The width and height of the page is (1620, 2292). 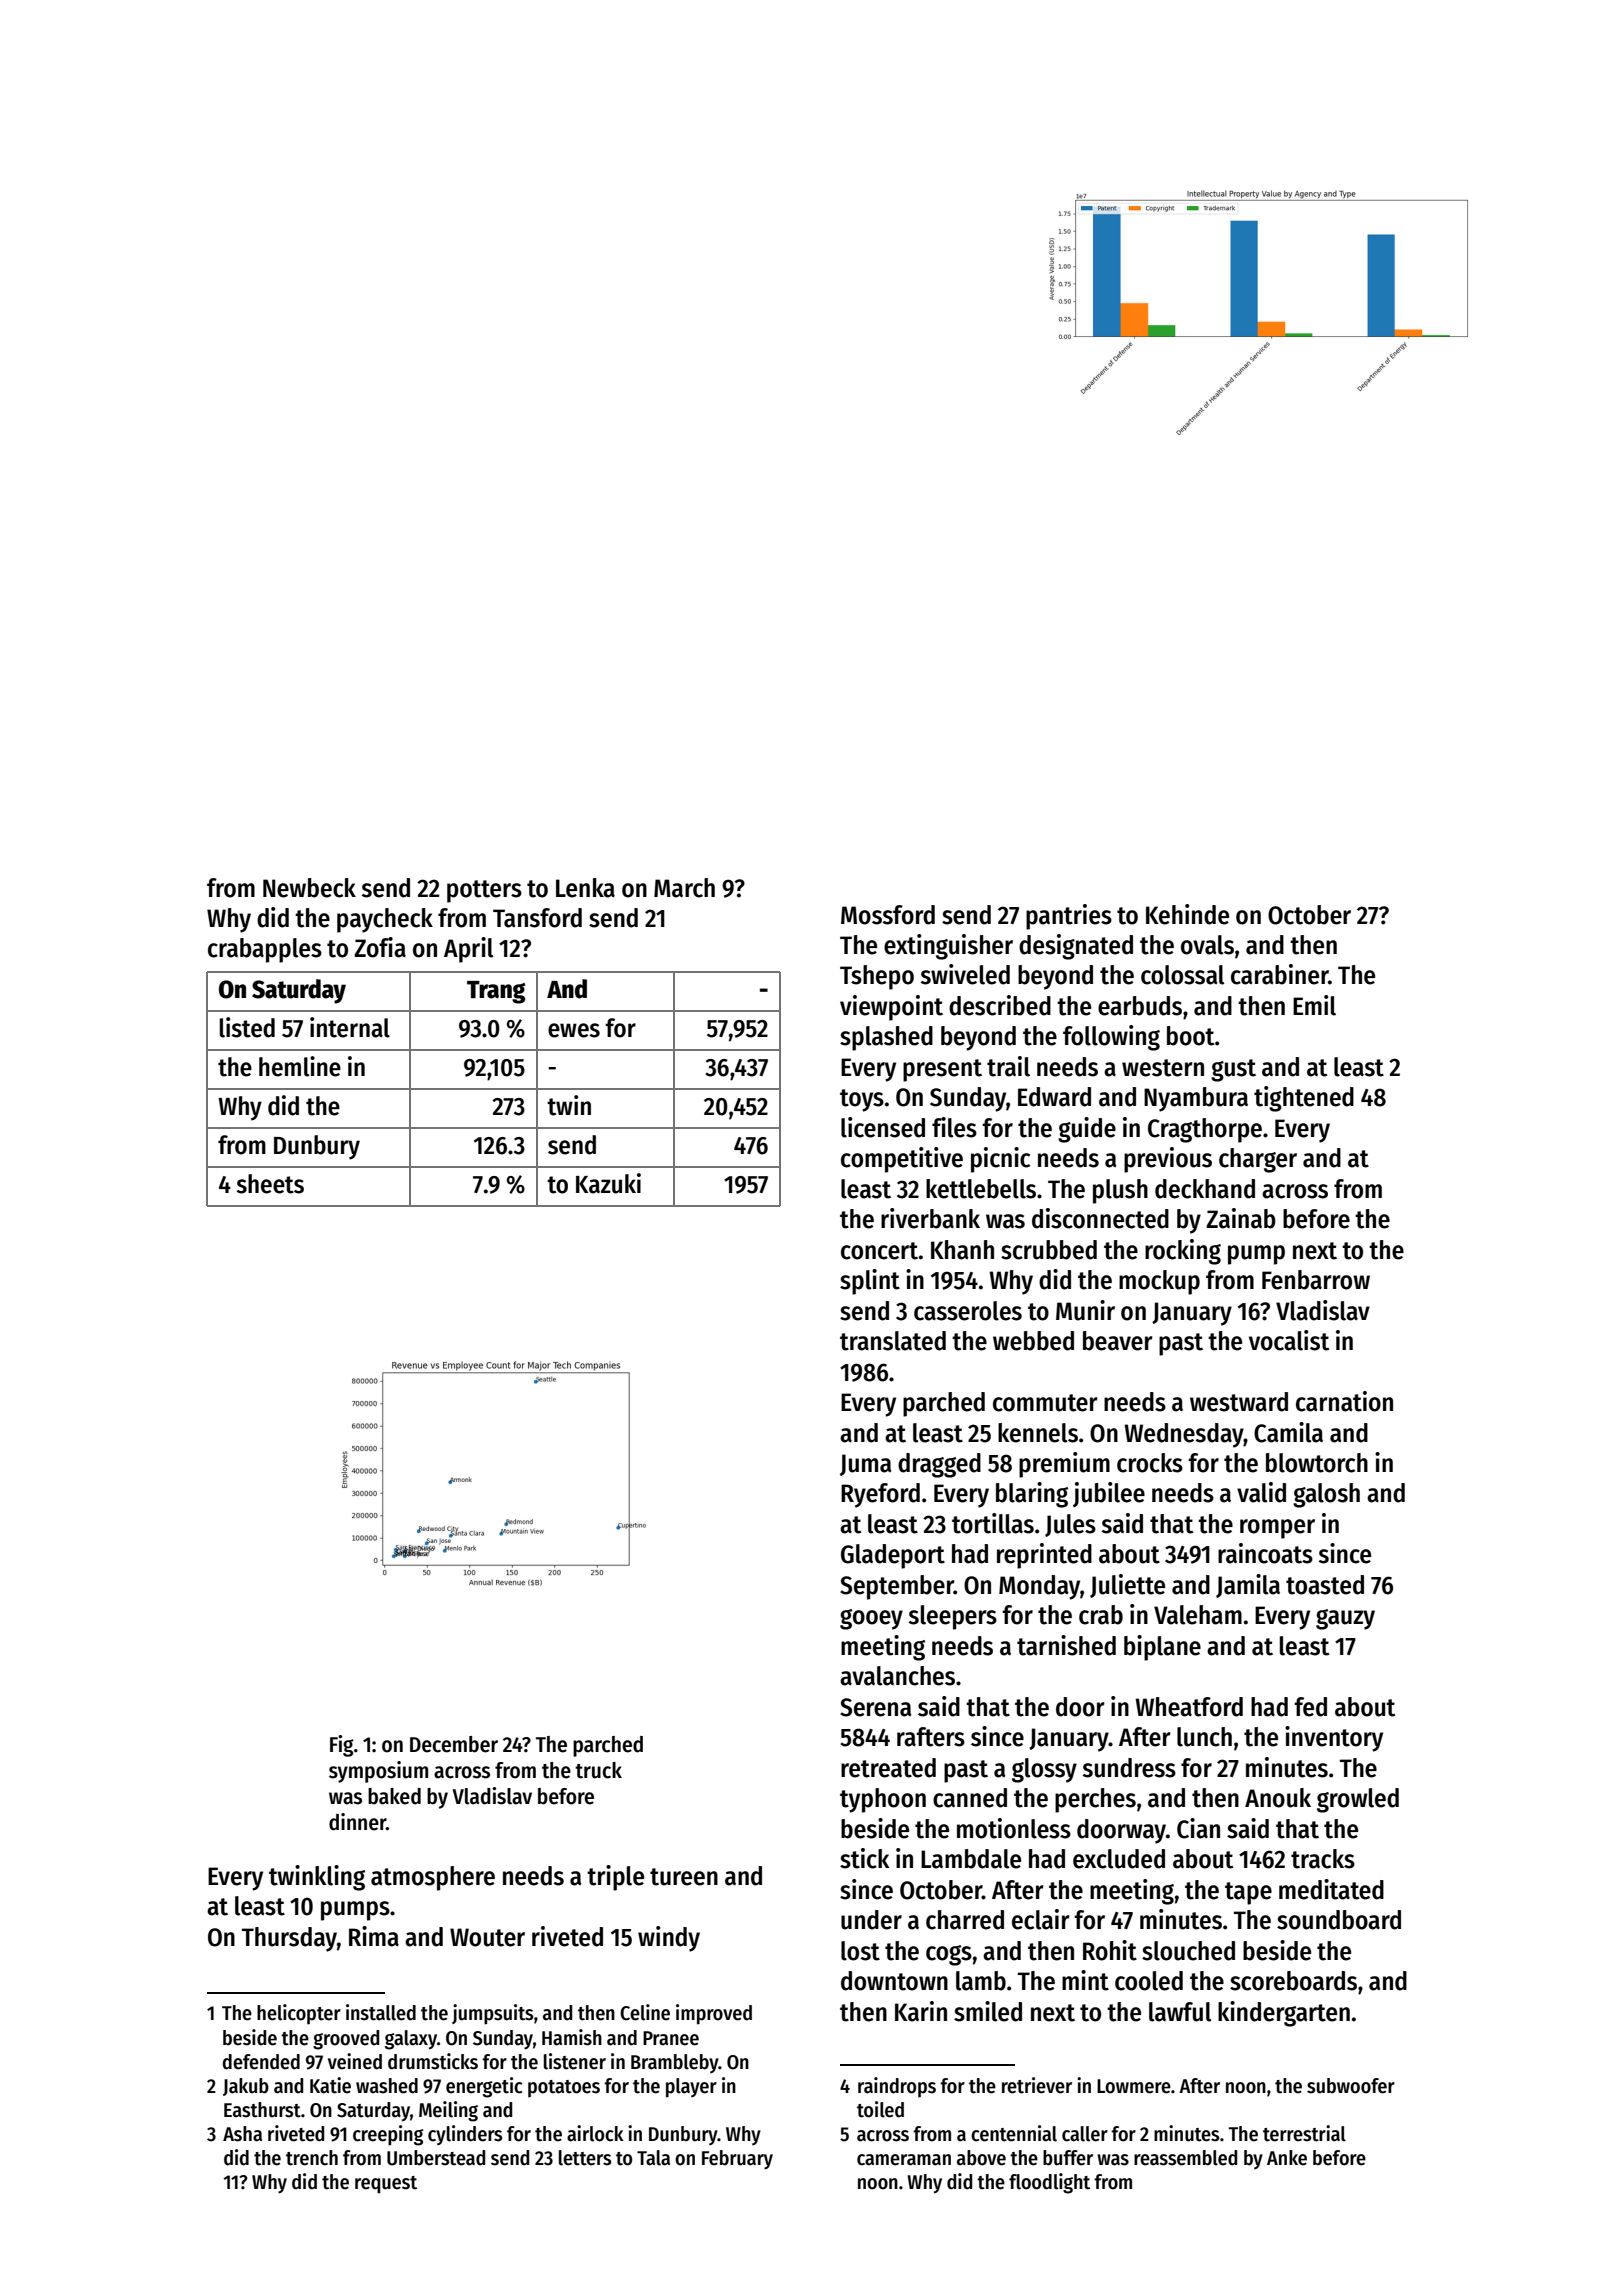 What do you see at coordinates (585, 2158) in the page?
I see `letters` at bounding box center [585, 2158].
